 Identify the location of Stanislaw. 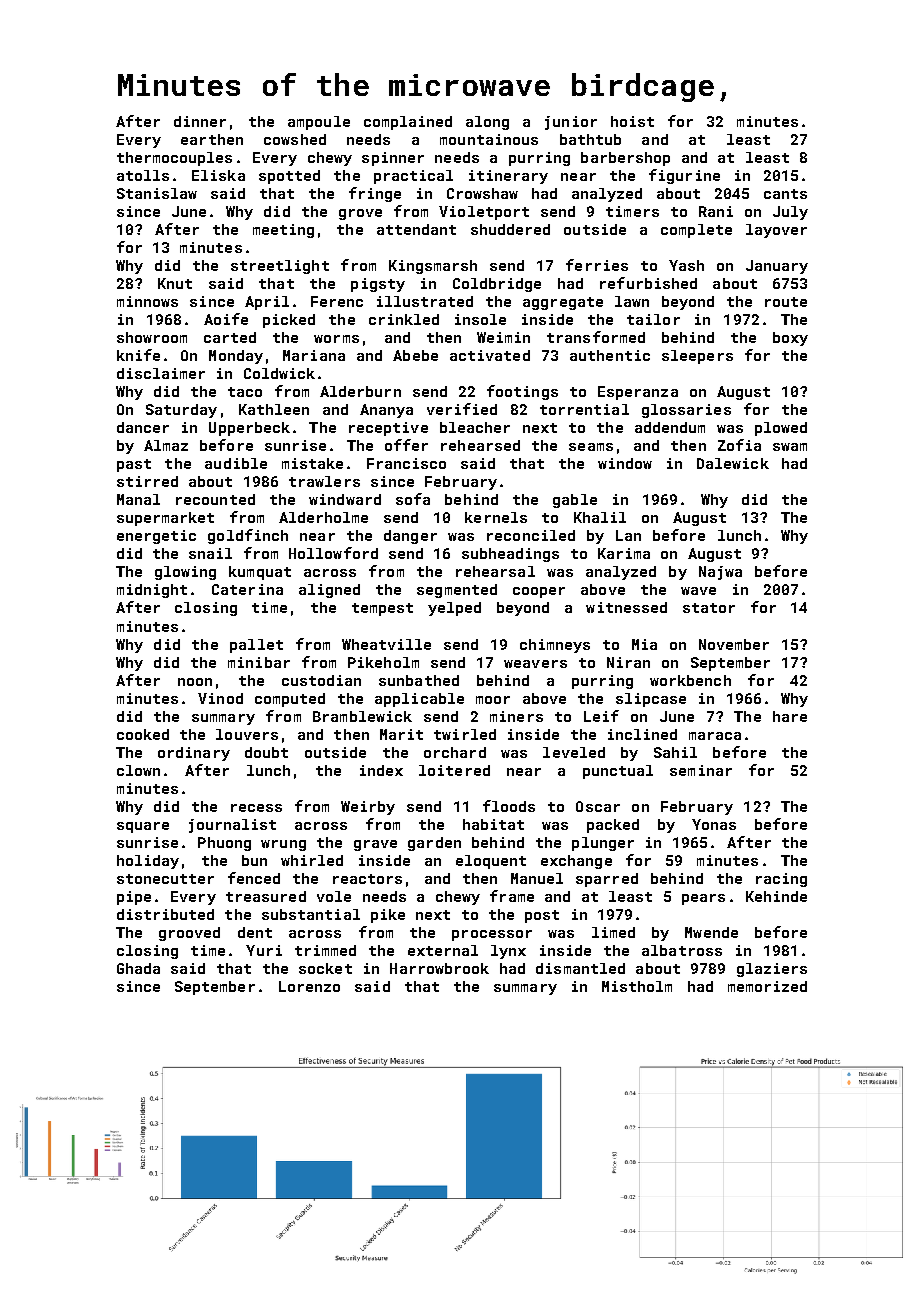
(157, 193).
